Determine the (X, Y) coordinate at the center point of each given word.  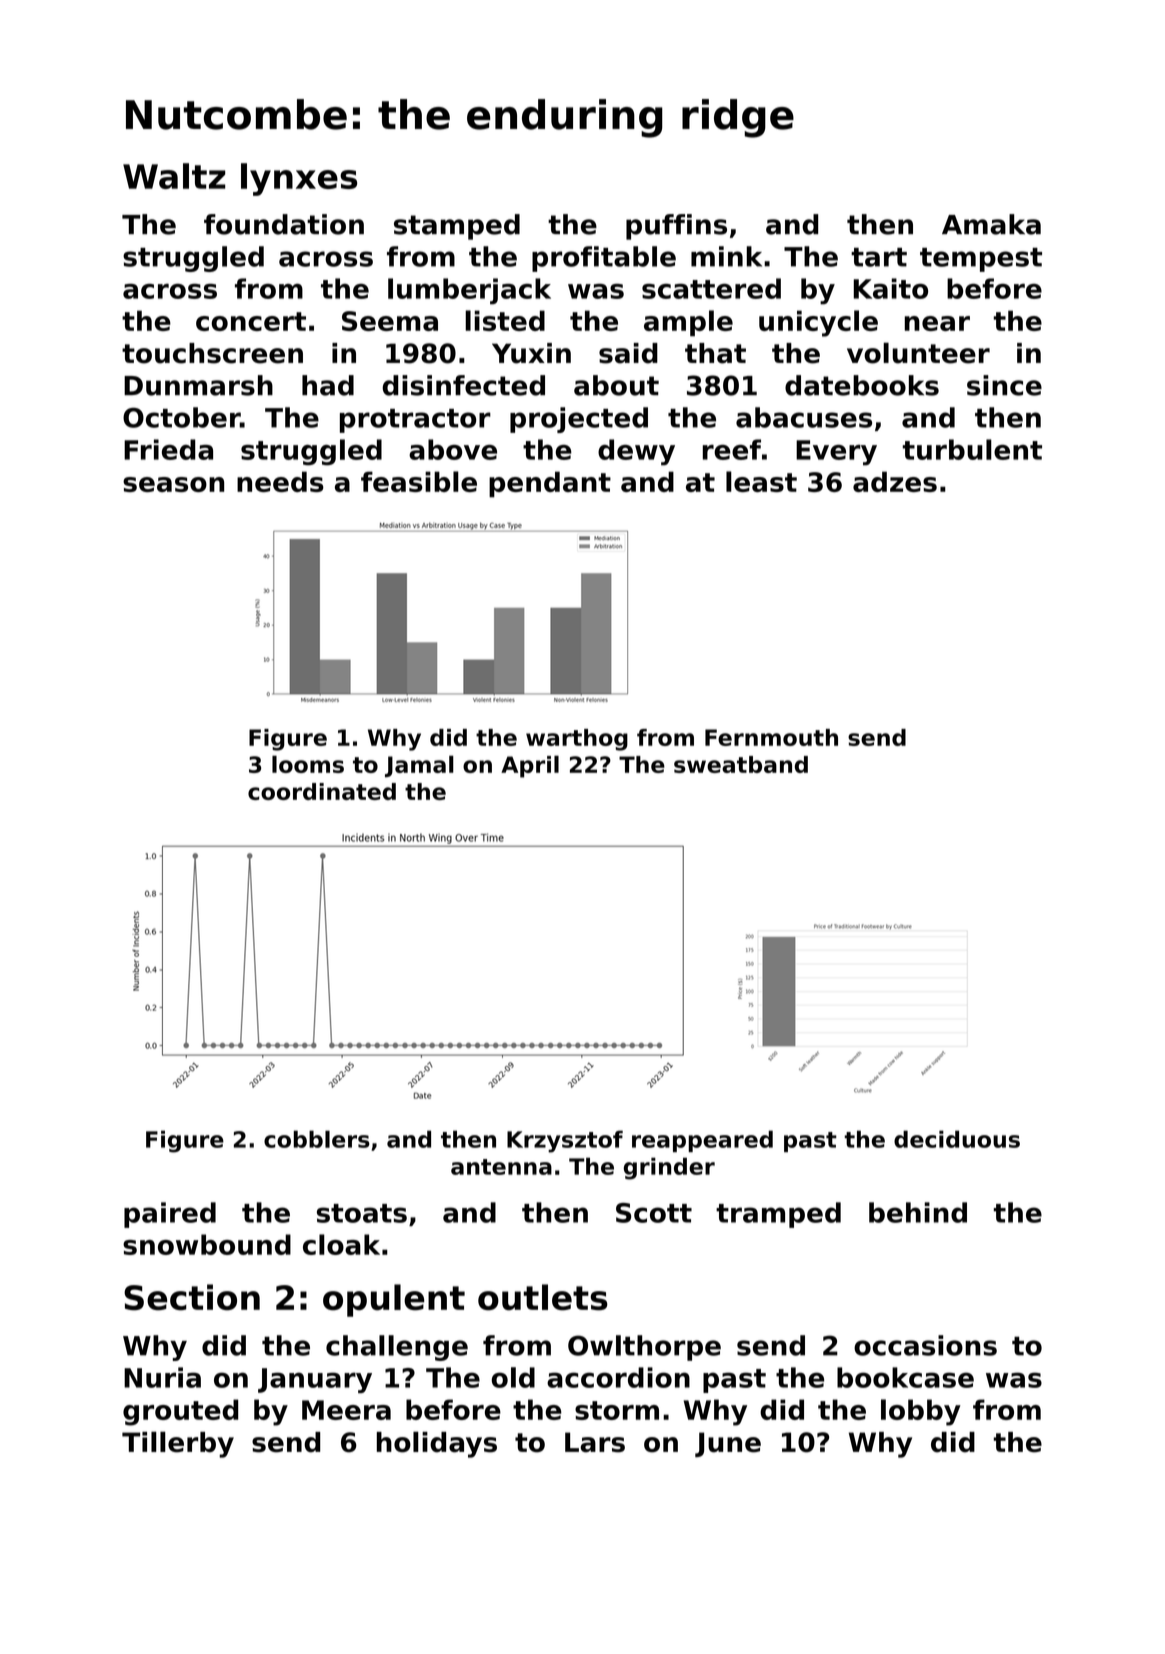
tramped (778, 1215)
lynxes (299, 179)
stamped (457, 227)
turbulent (972, 449)
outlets (543, 1297)
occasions (925, 1345)
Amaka (991, 224)
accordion (618, 1377)
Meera (346, 1410)
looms (308, 764)
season (173, 484)
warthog (577, 740)
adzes (895, 481)
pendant (550, 484)
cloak (341, 1244)
